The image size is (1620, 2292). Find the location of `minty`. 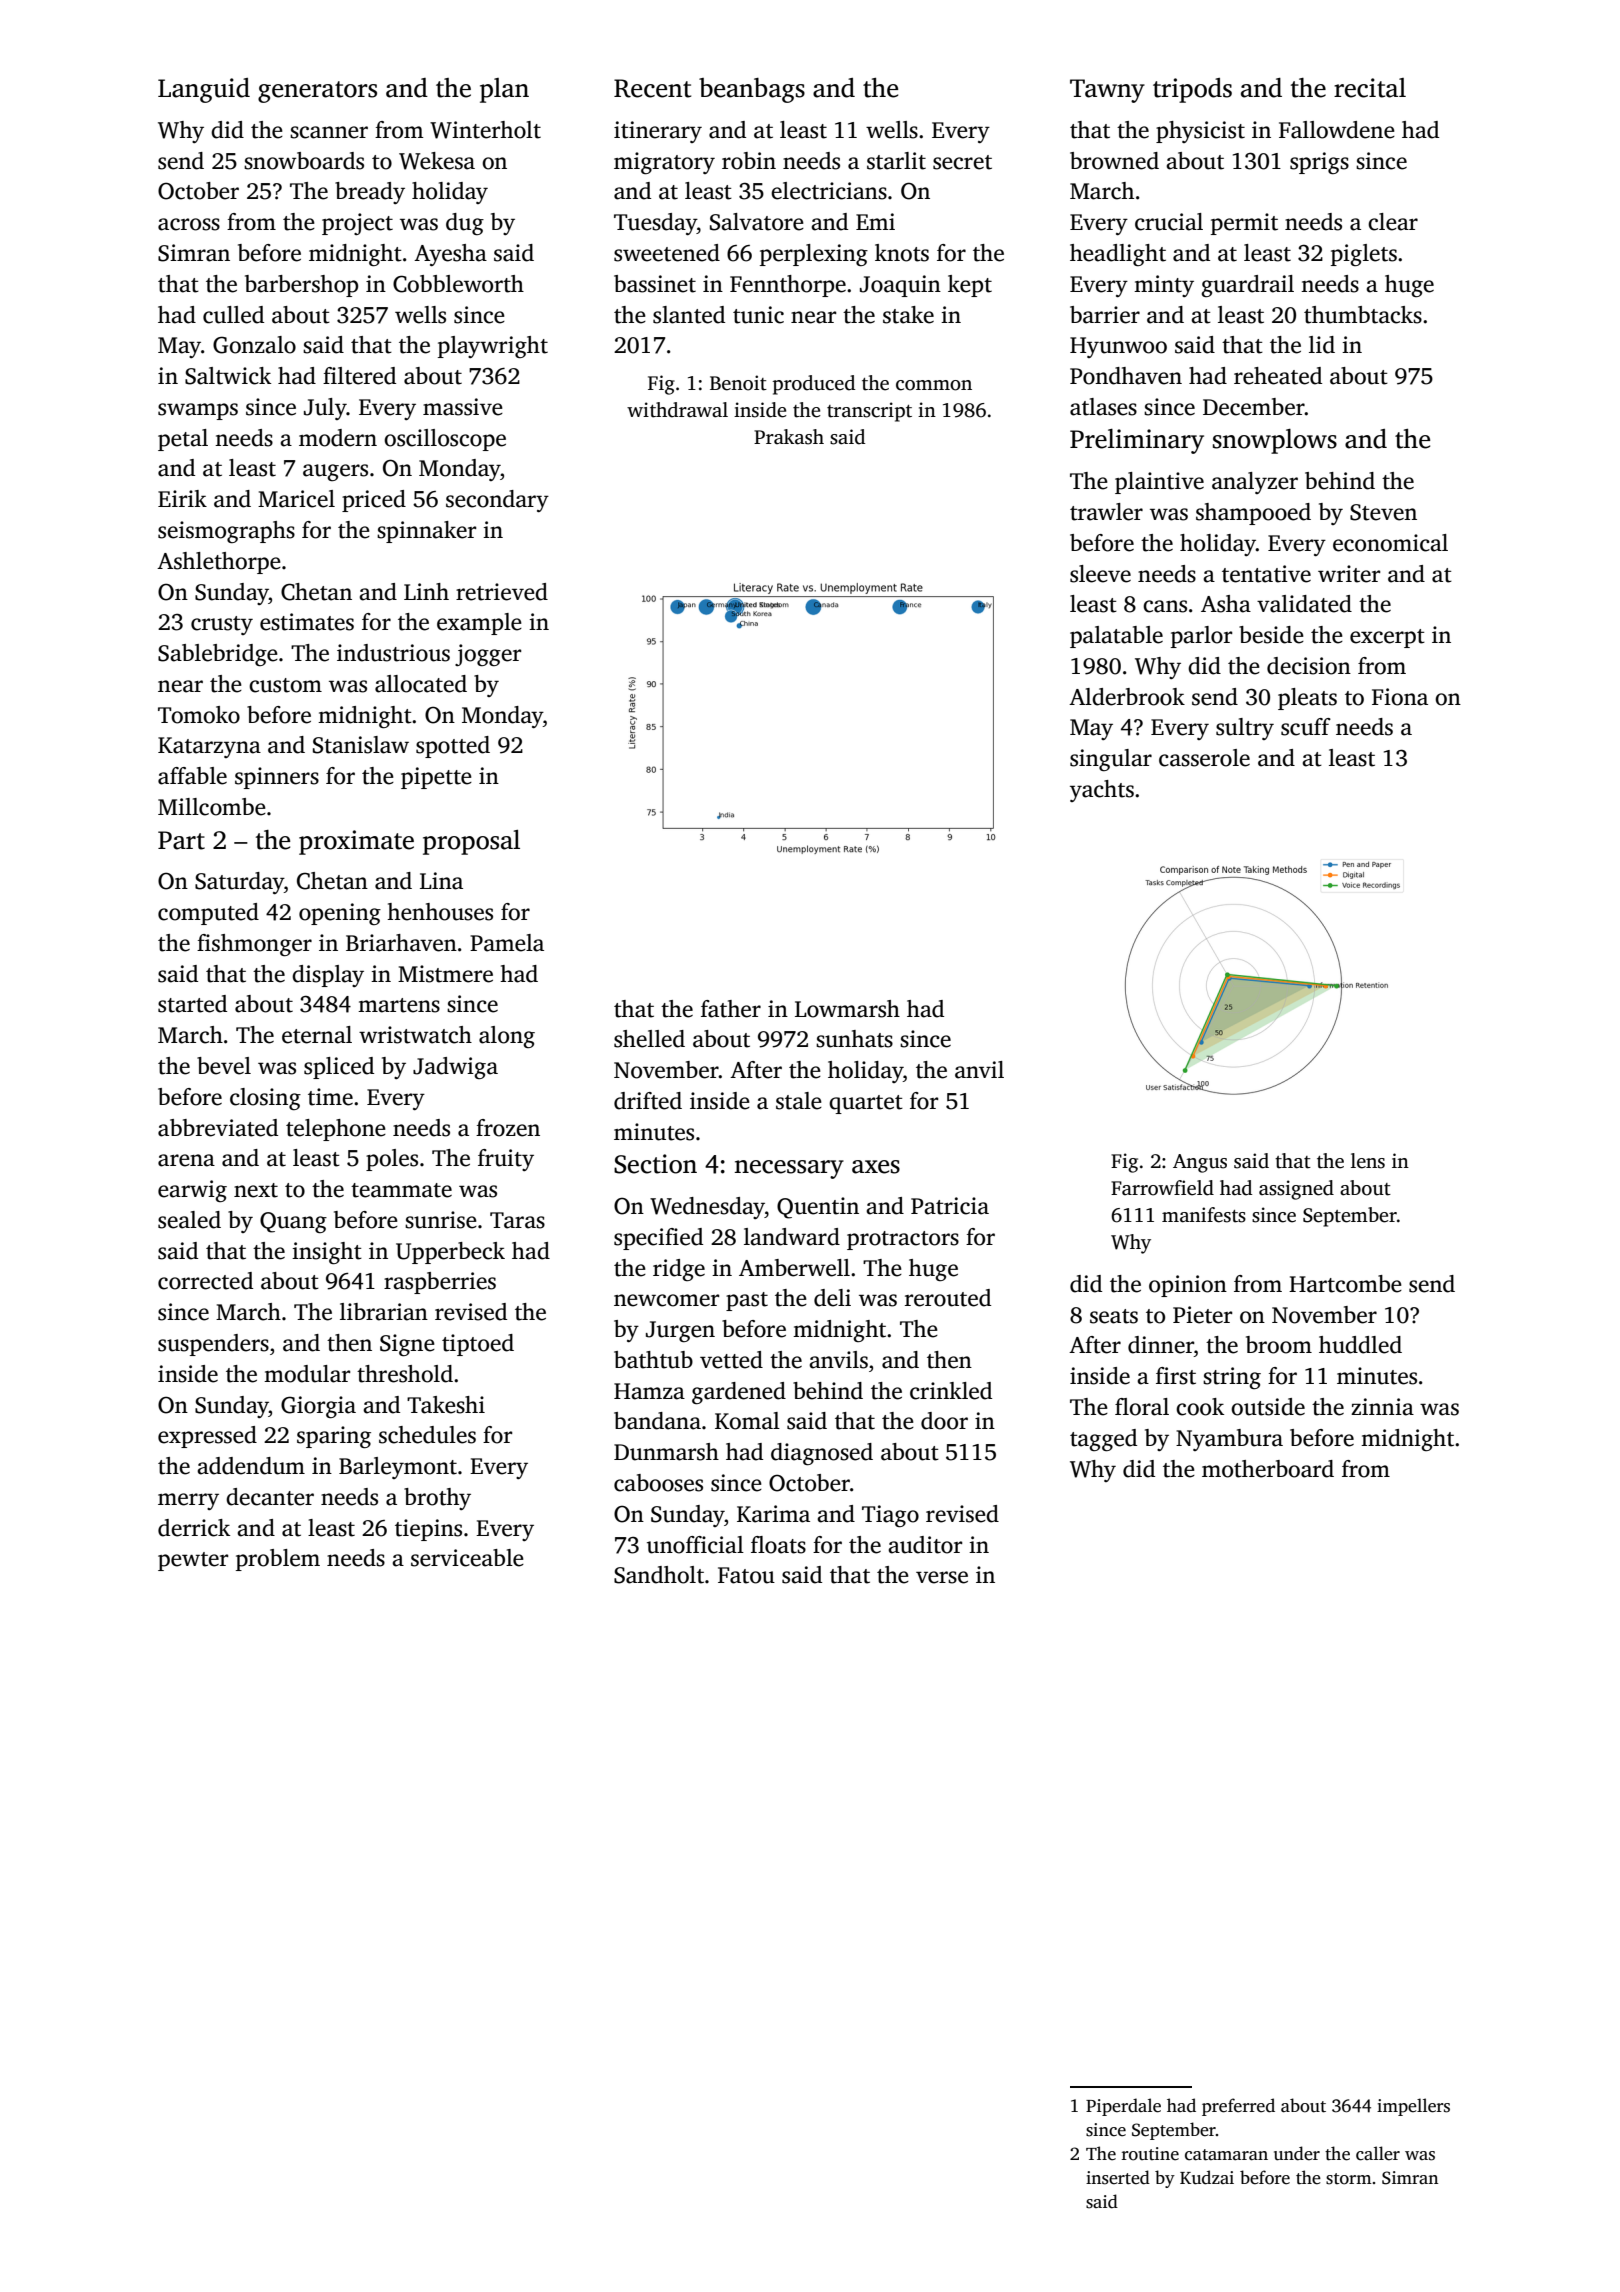

minty is located at coordinates (1164, 286).
